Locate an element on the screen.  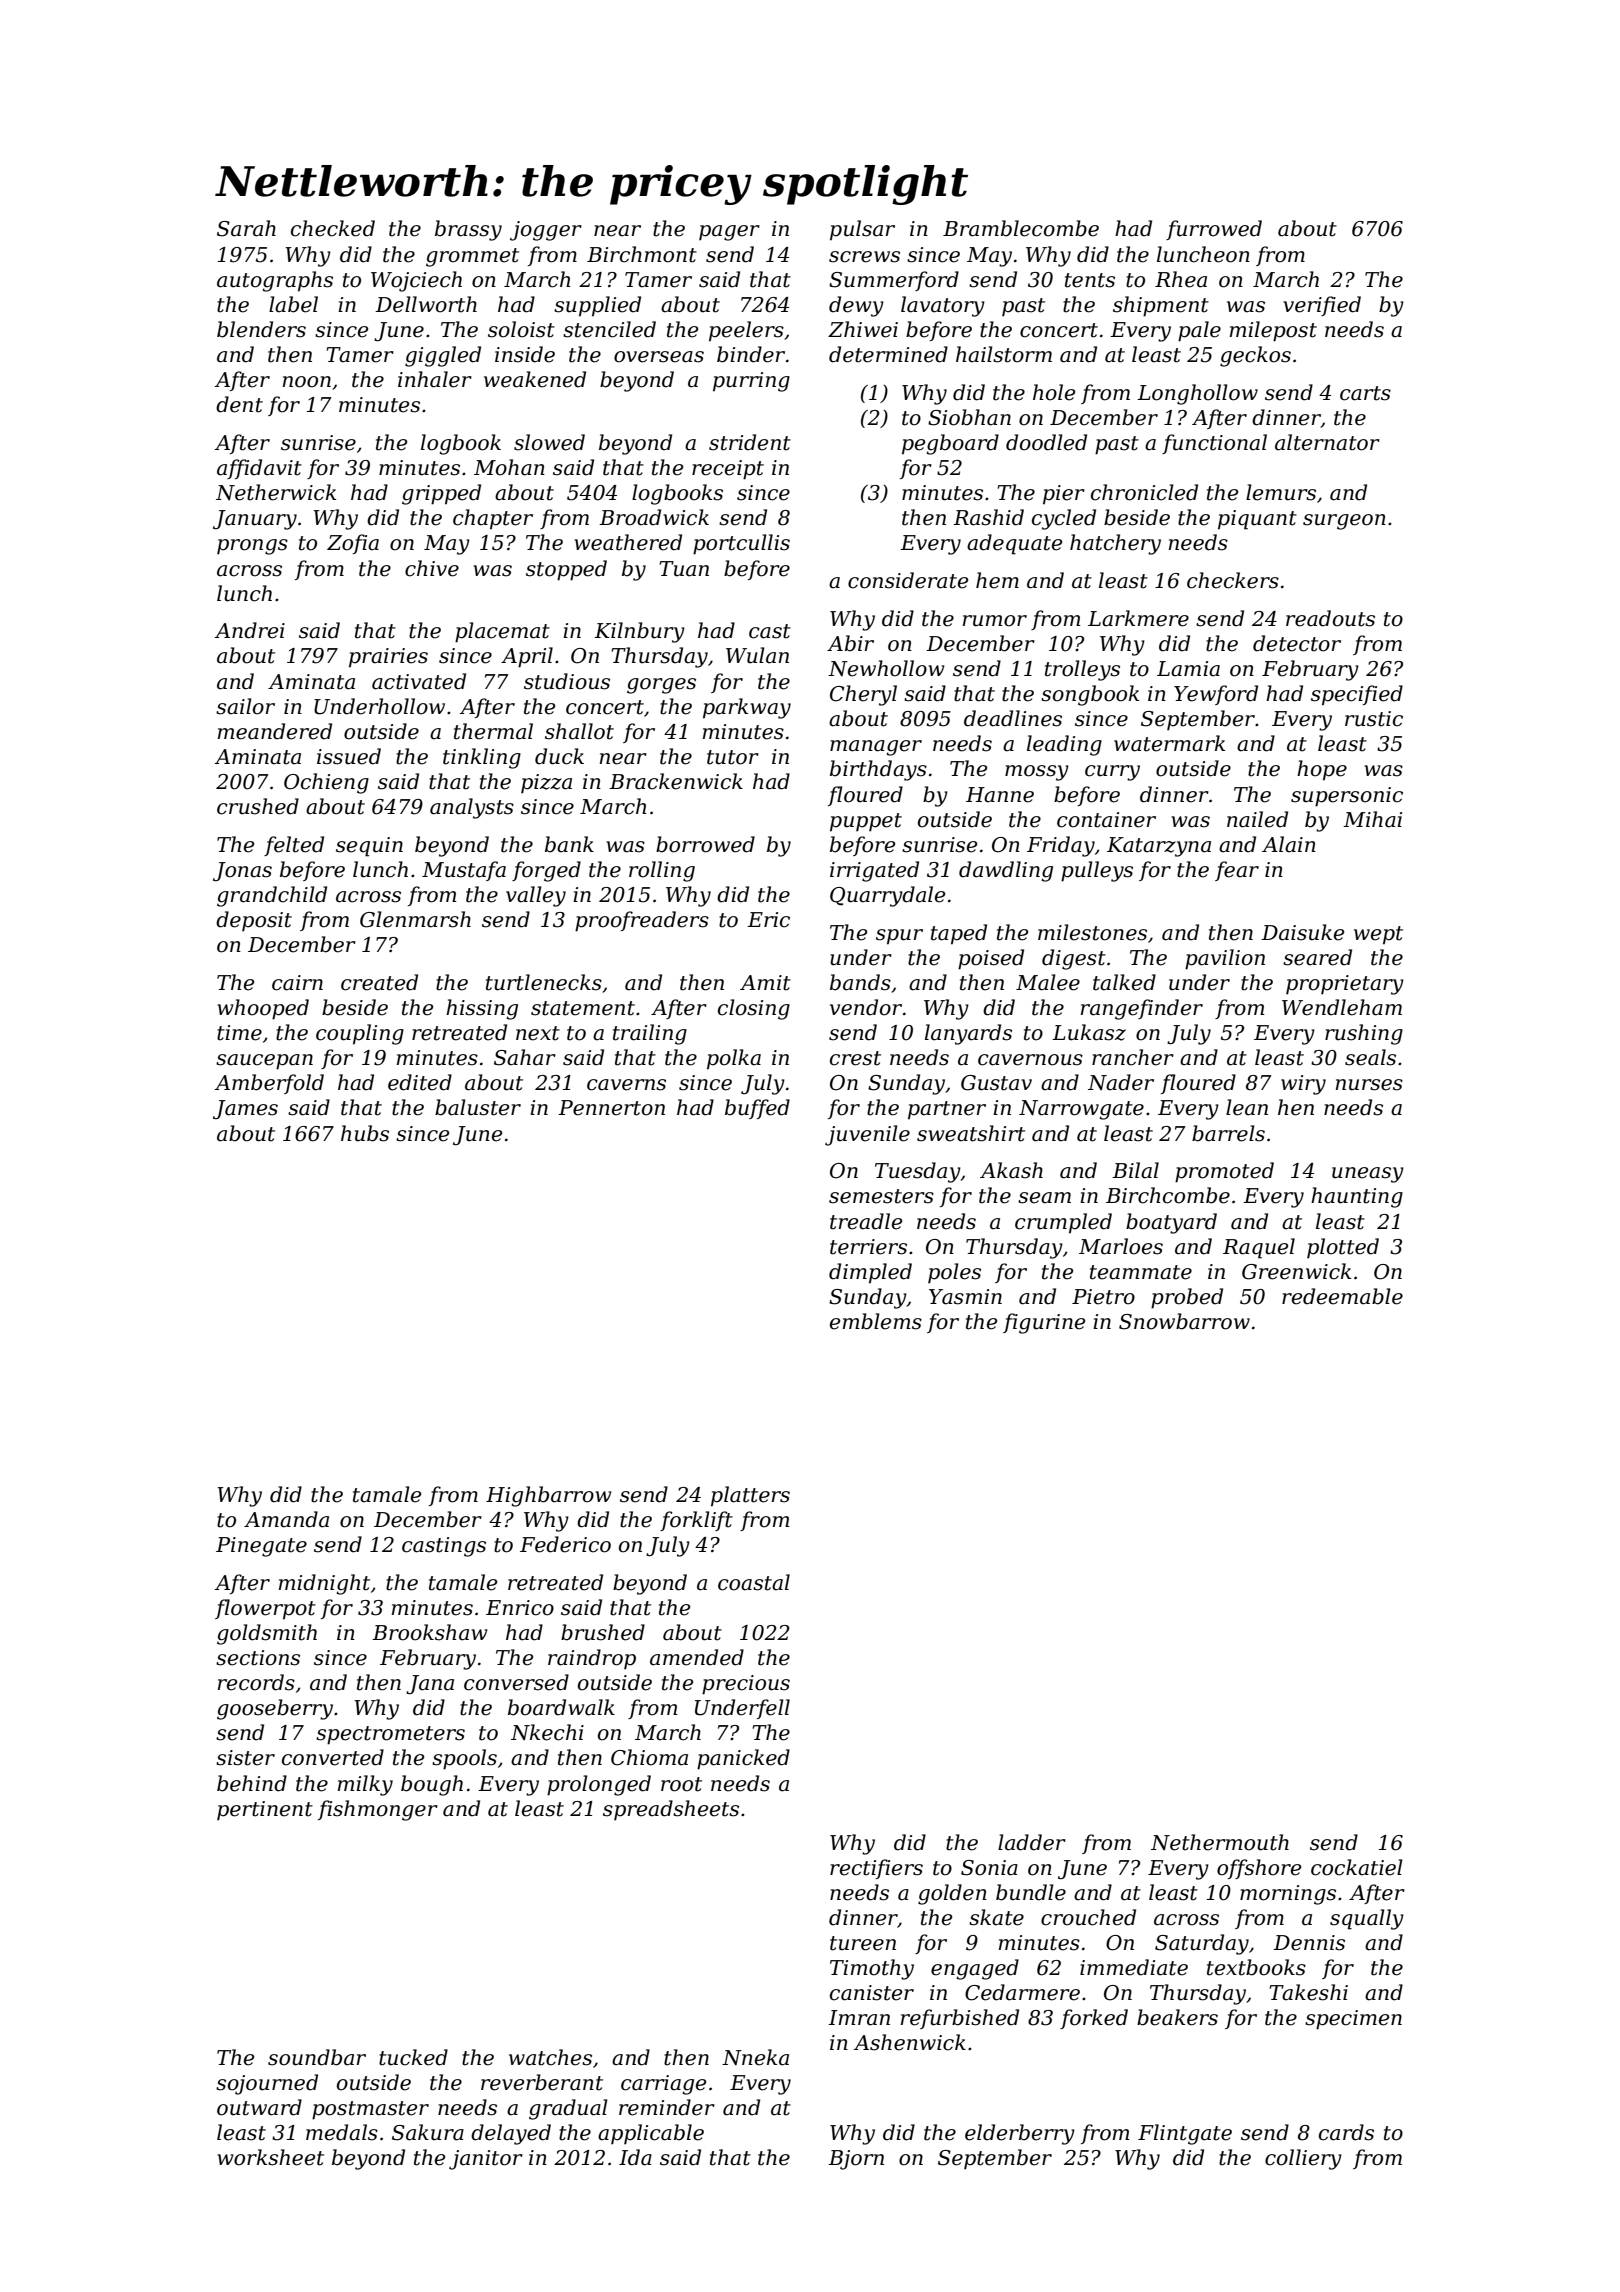
spreadsheets is located at coordinates (671, 1810).
